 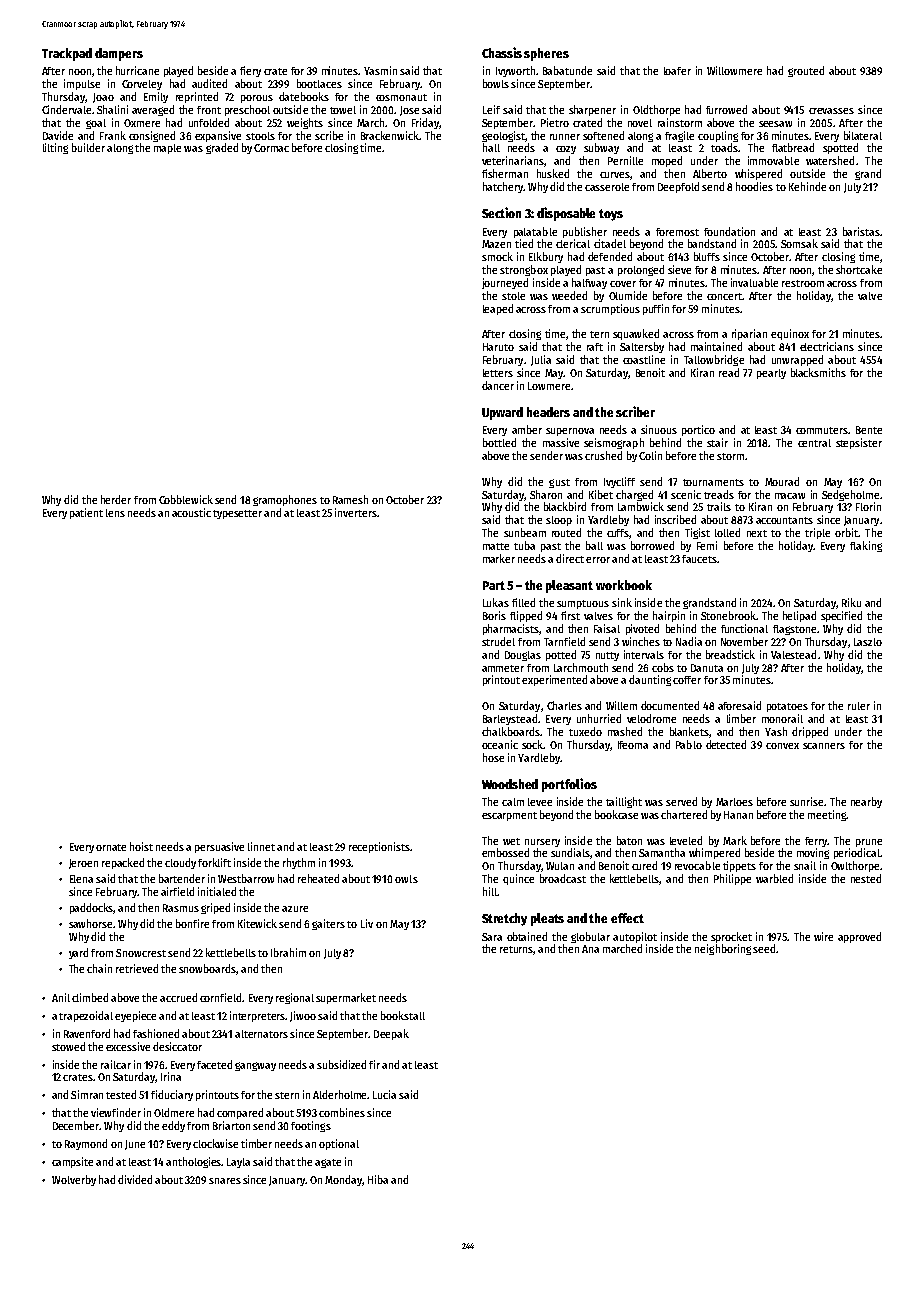 What do you see at coordinates (87, 1094) in the document?
I see `Simran` at bounding box center [87, 1094].
